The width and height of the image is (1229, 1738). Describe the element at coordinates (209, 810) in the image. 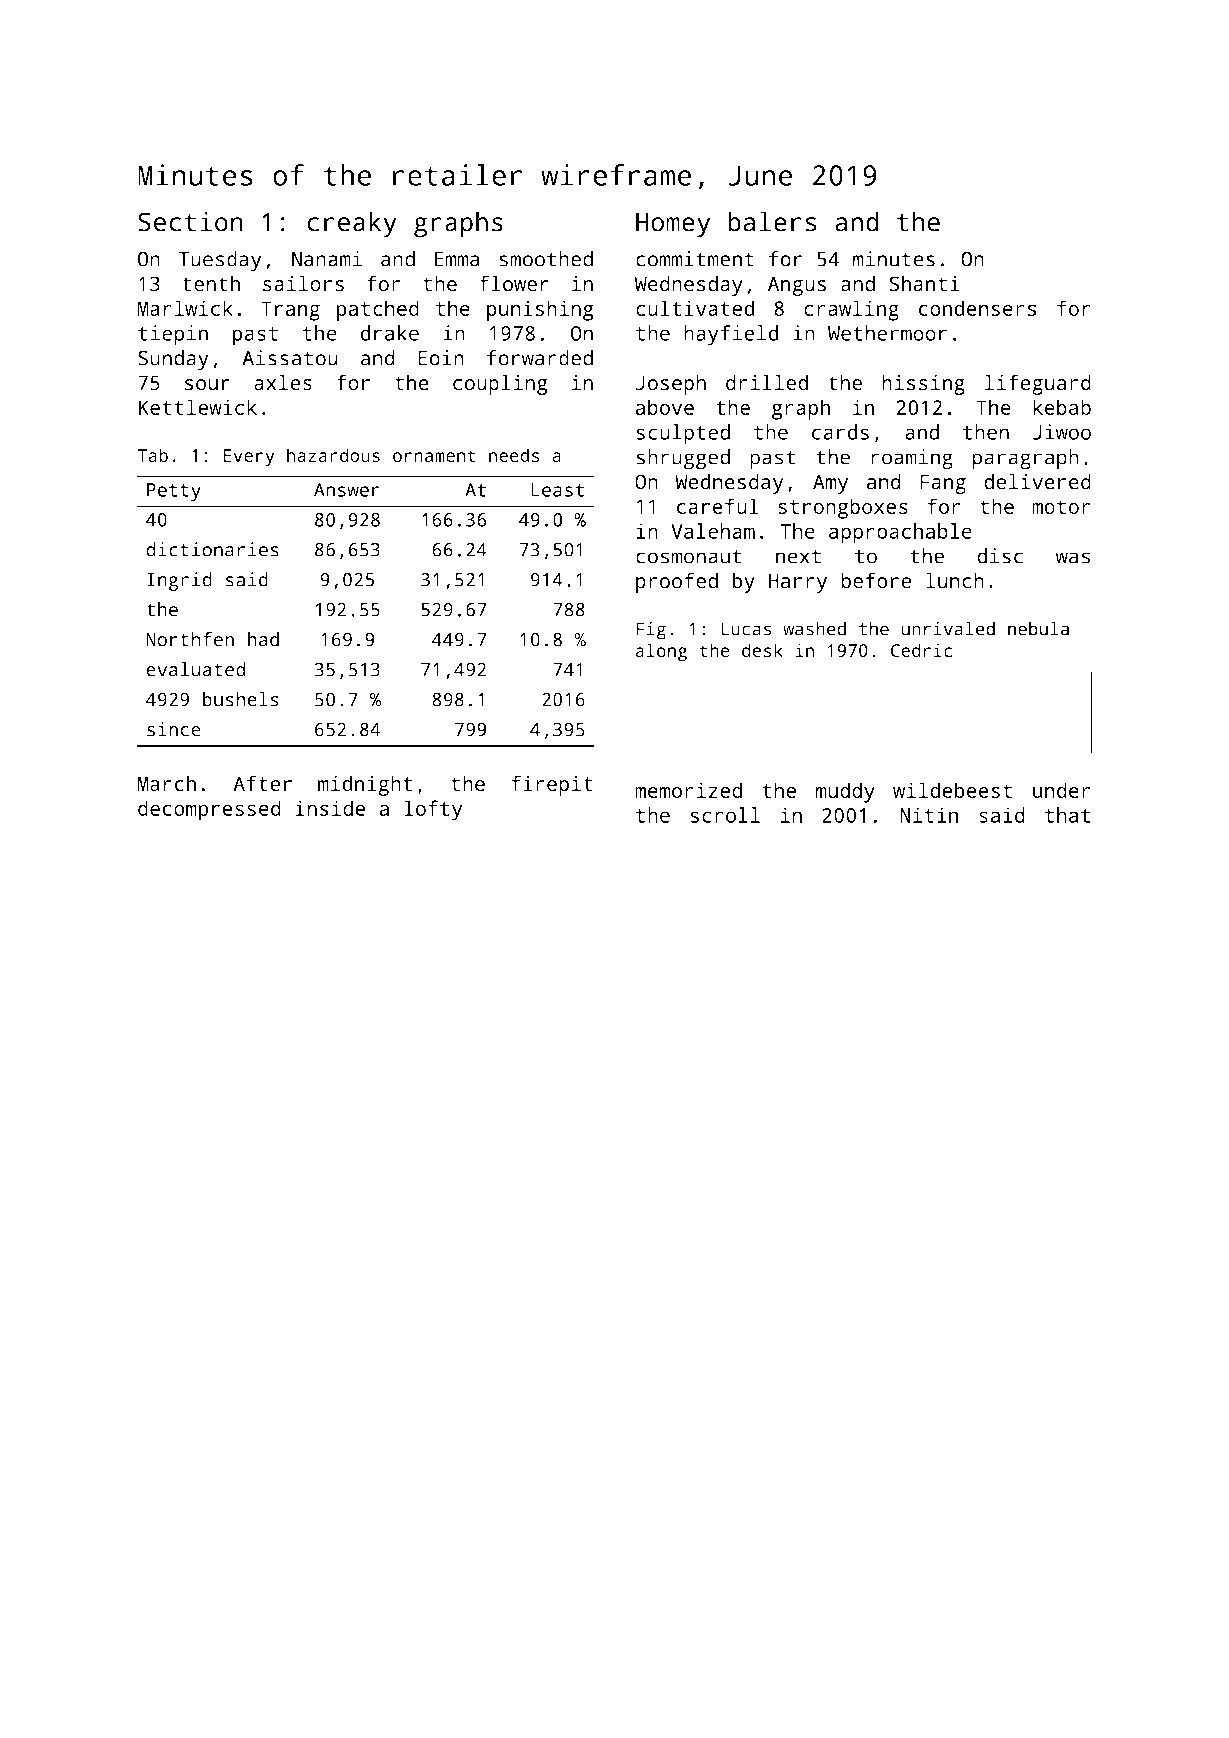

I see `decompressed` at that location.
